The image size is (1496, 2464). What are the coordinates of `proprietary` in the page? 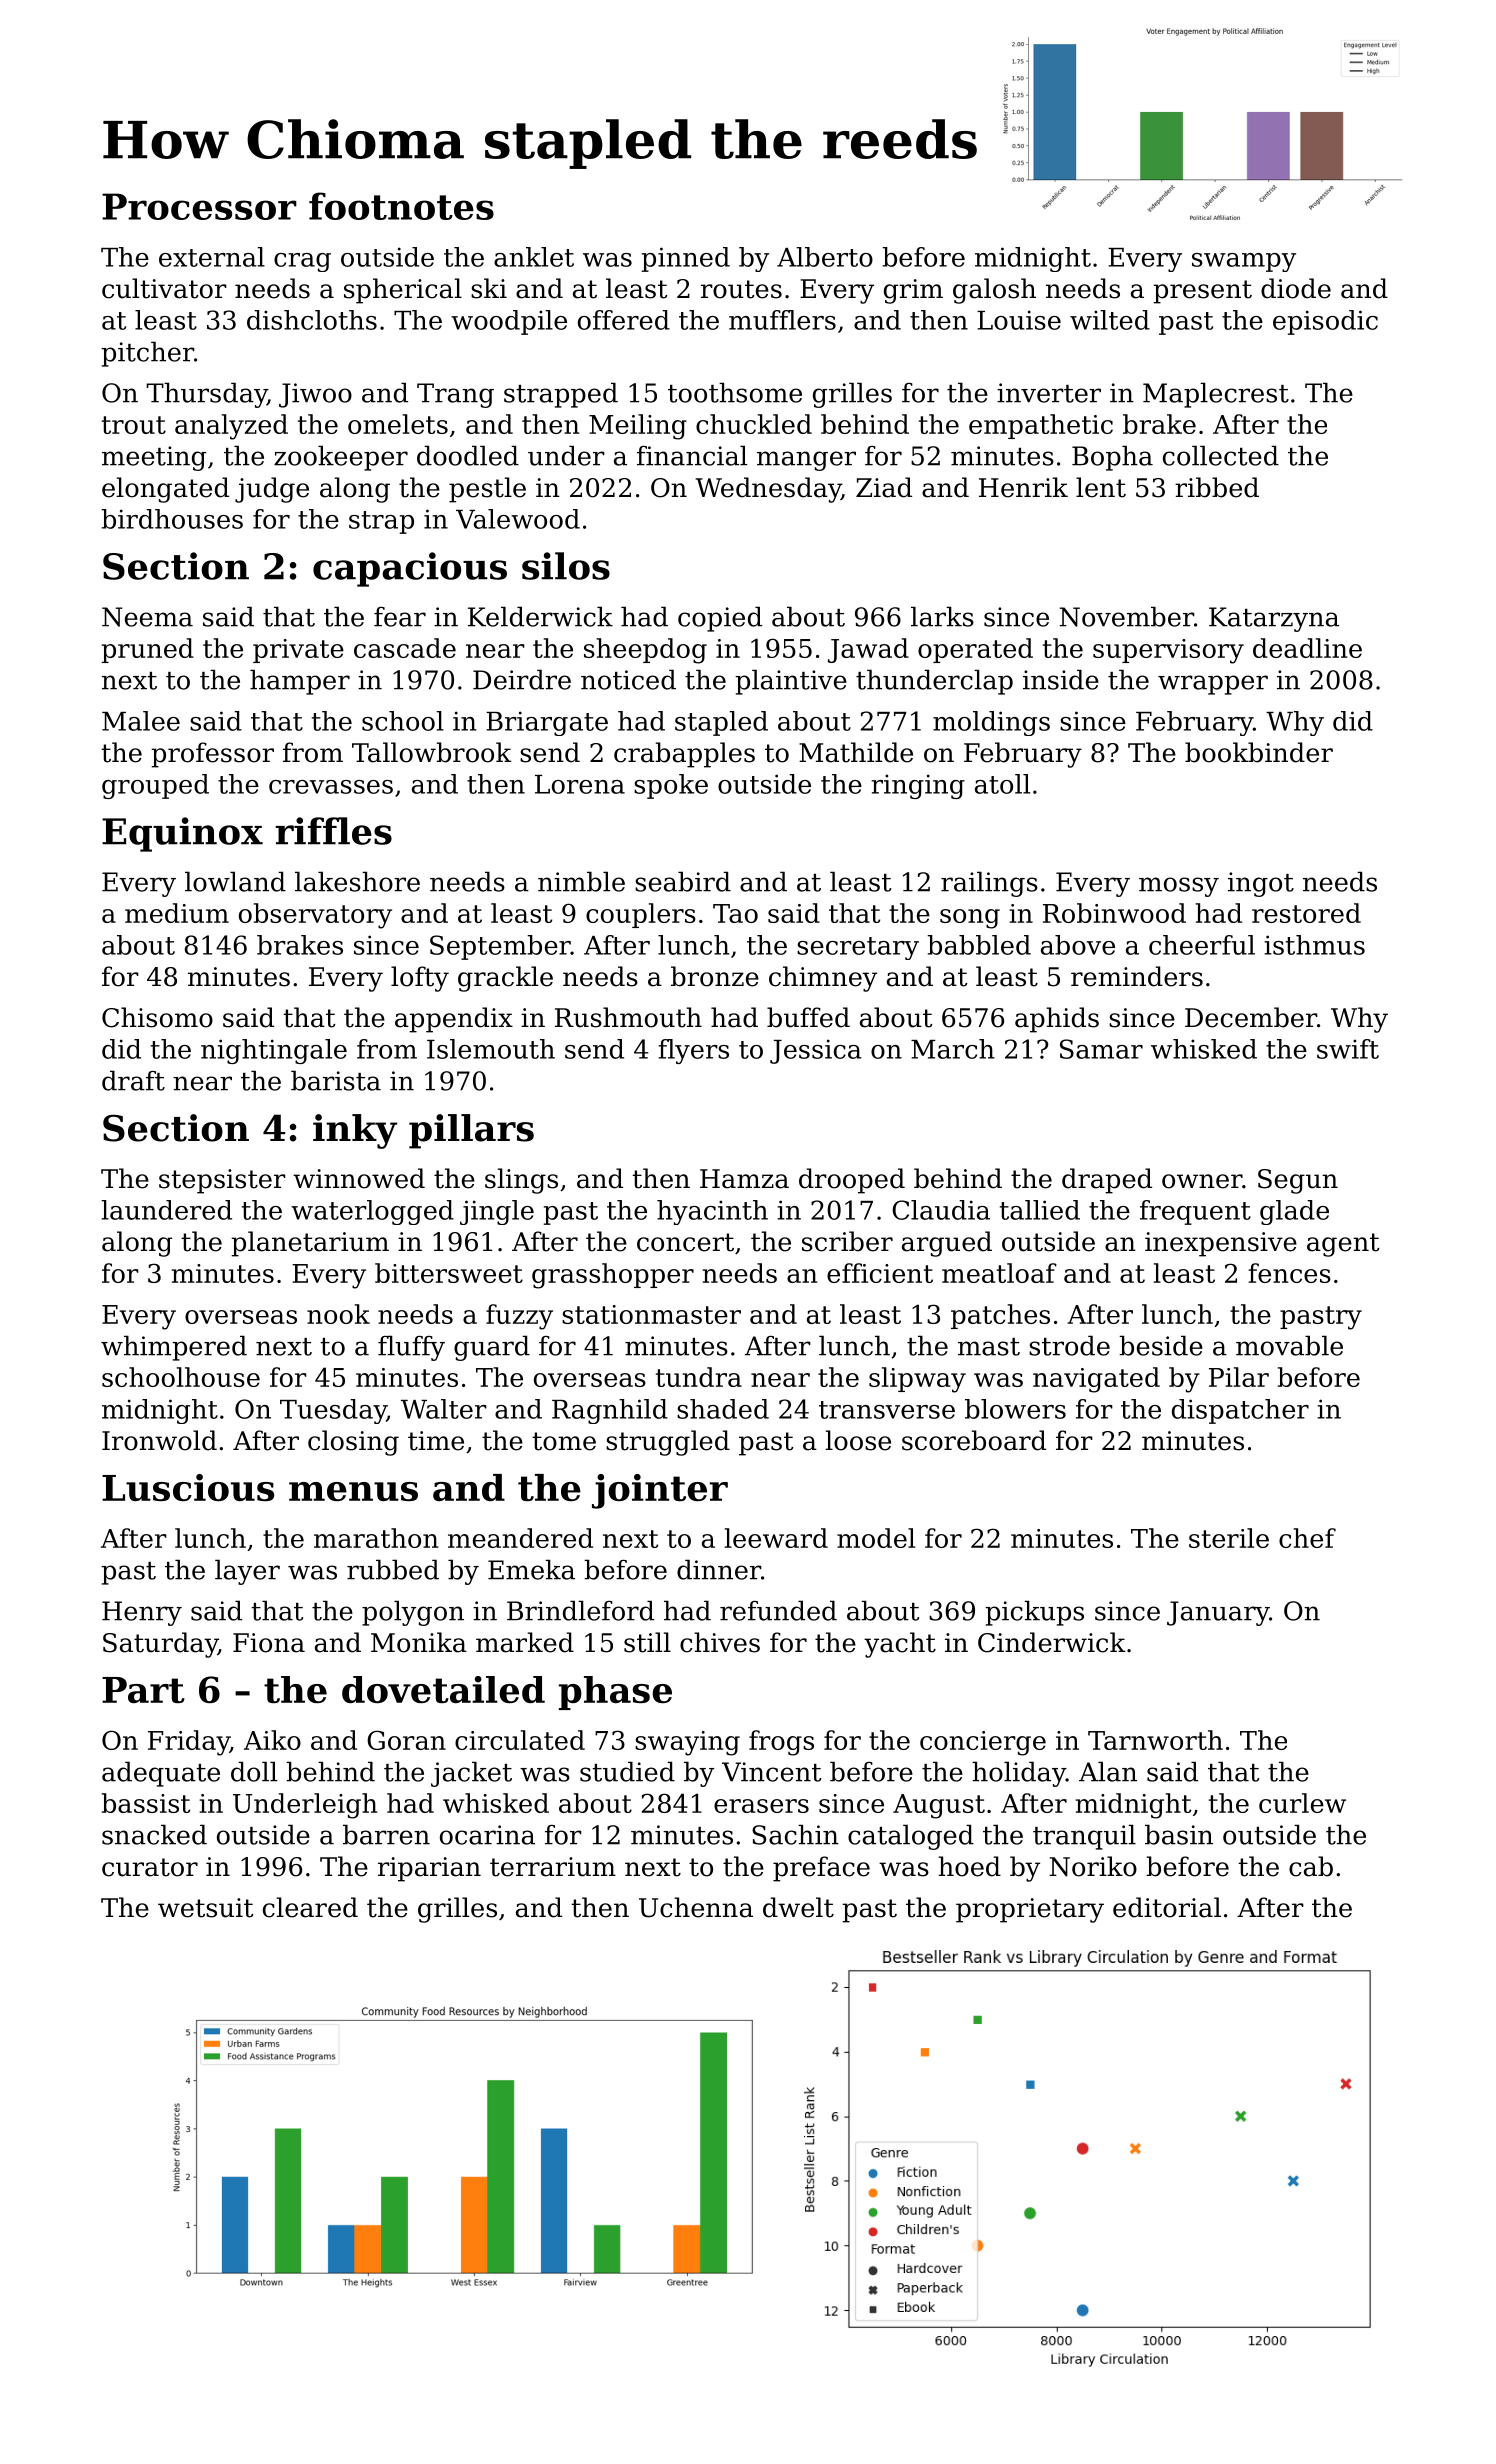 It's located at (1030, 1910).
